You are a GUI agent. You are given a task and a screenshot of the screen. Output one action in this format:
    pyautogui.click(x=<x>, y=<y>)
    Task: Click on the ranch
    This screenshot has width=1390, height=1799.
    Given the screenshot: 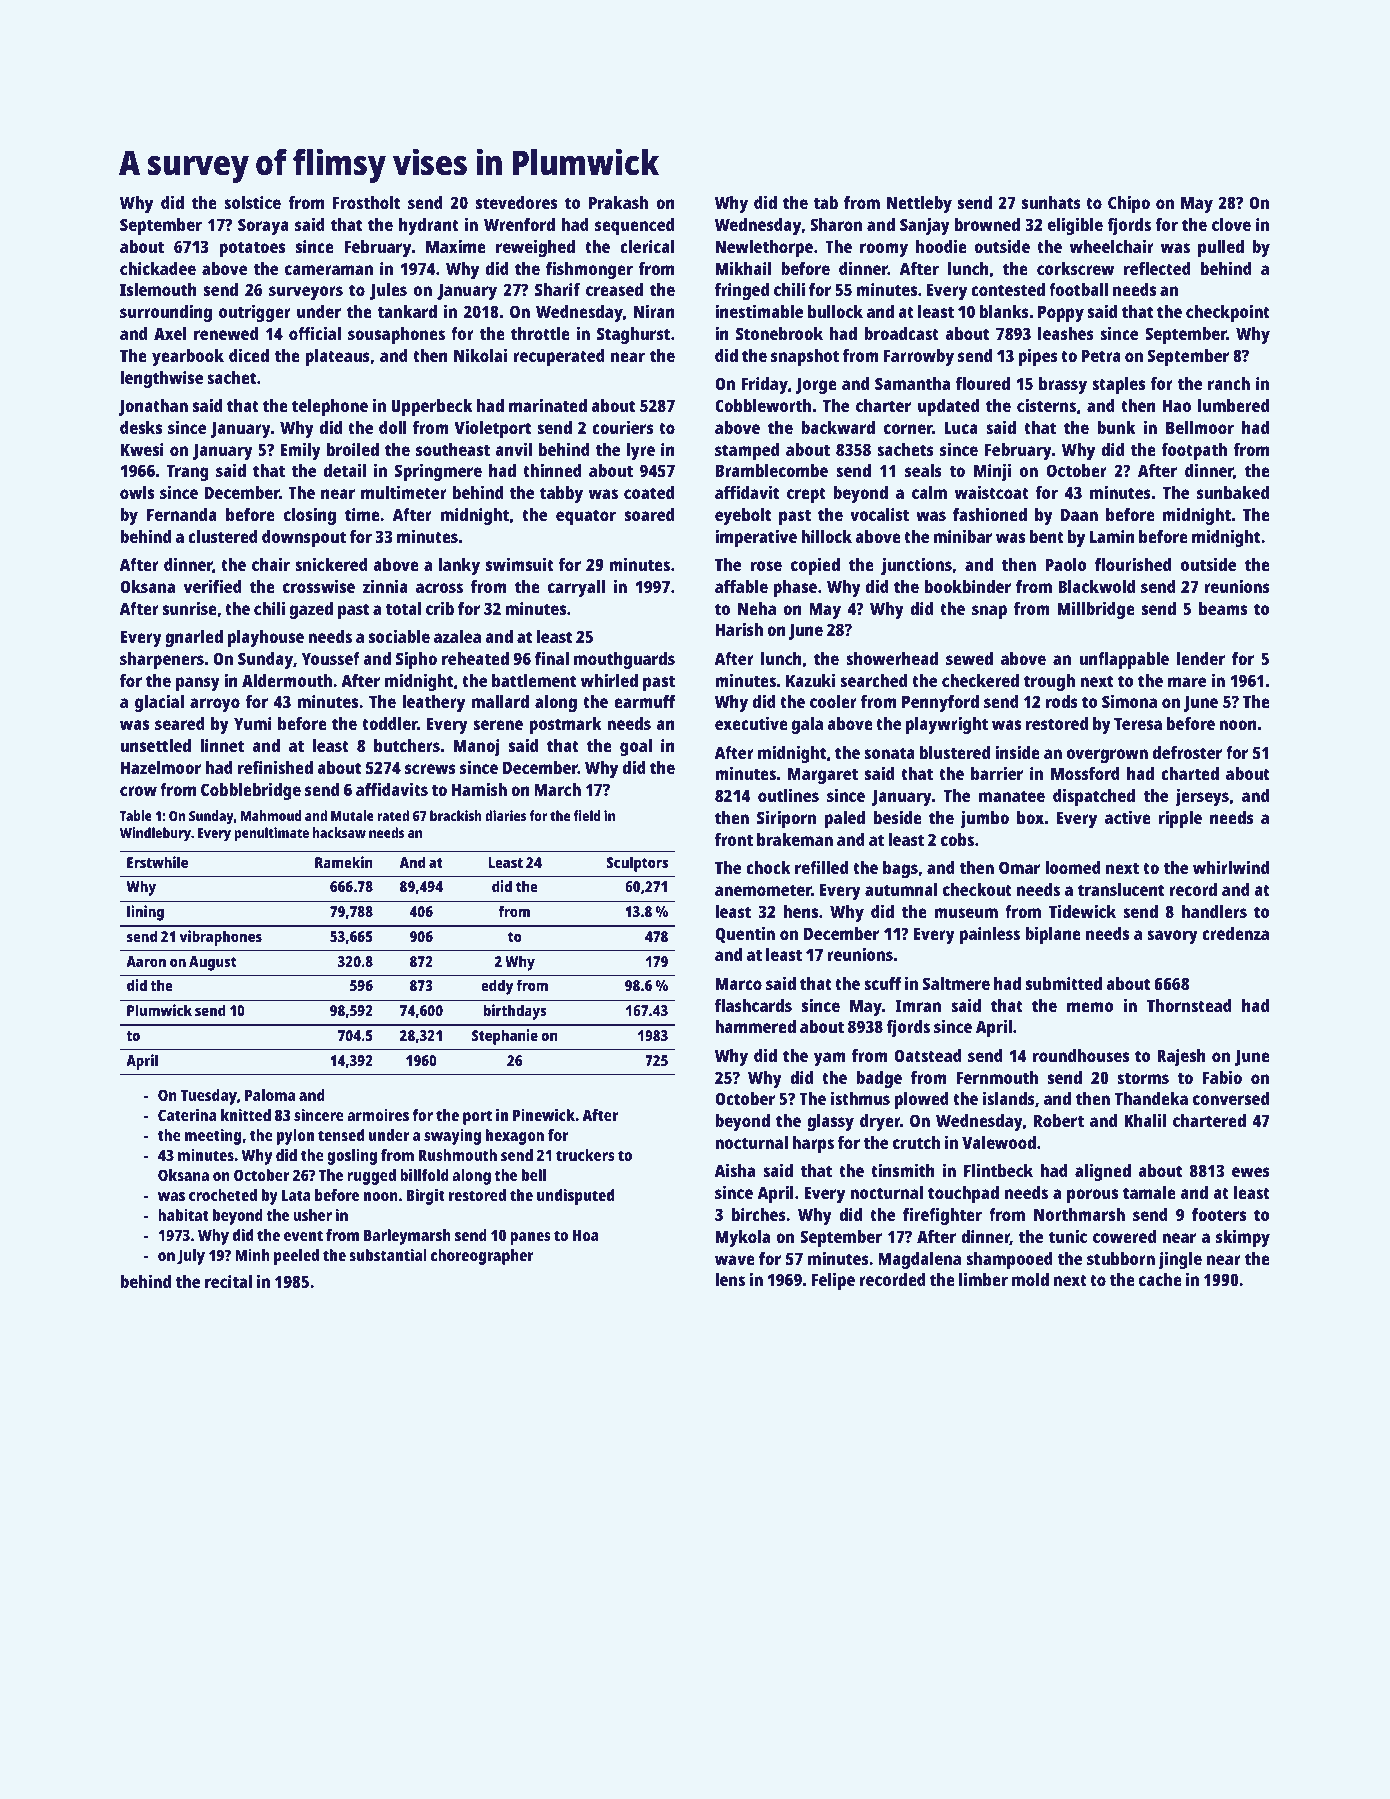 What is the action you would take?
    pyautogui.click(x=1229, y=383)
